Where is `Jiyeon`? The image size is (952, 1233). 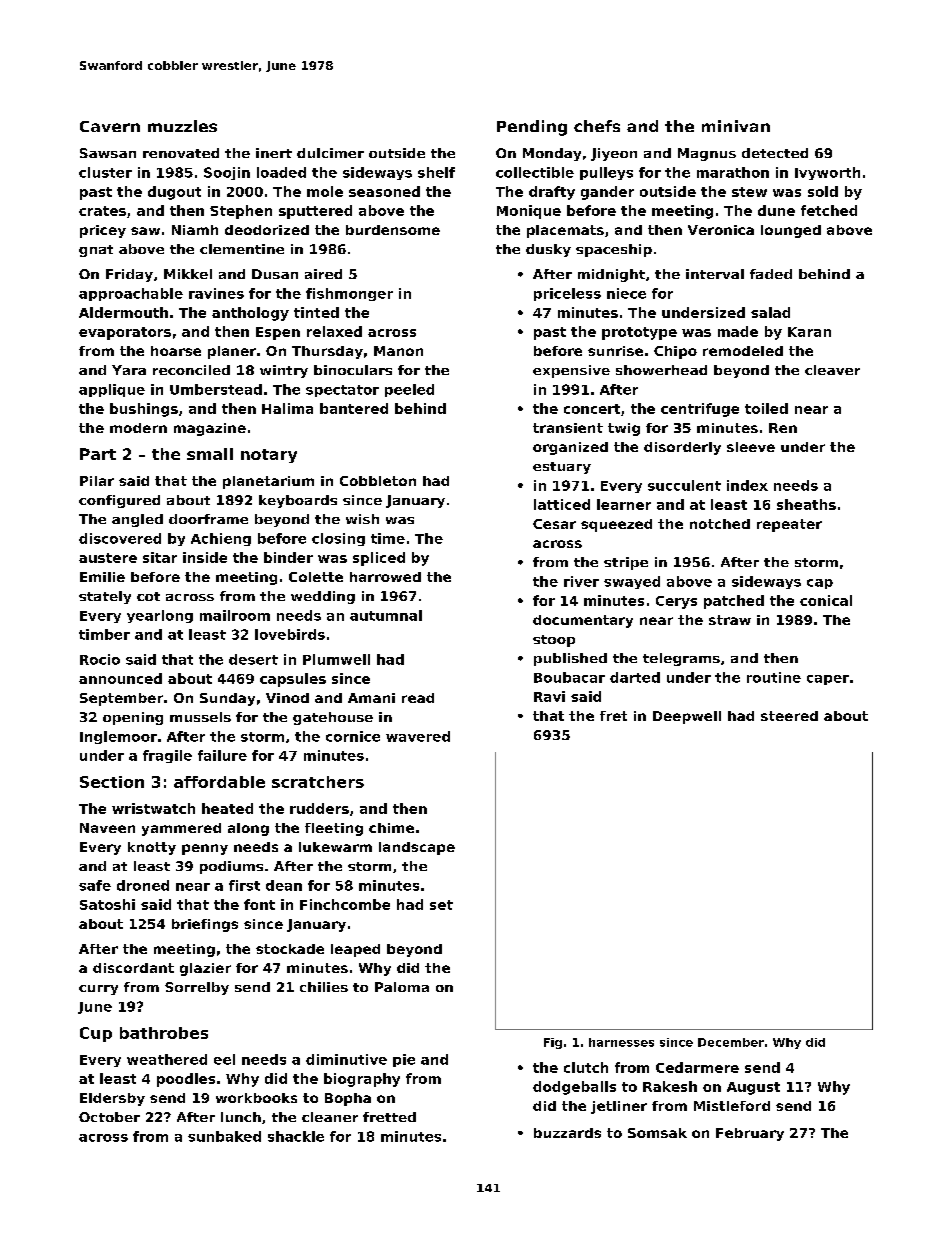
Jiyeon is located at coordinates (614, 154).
